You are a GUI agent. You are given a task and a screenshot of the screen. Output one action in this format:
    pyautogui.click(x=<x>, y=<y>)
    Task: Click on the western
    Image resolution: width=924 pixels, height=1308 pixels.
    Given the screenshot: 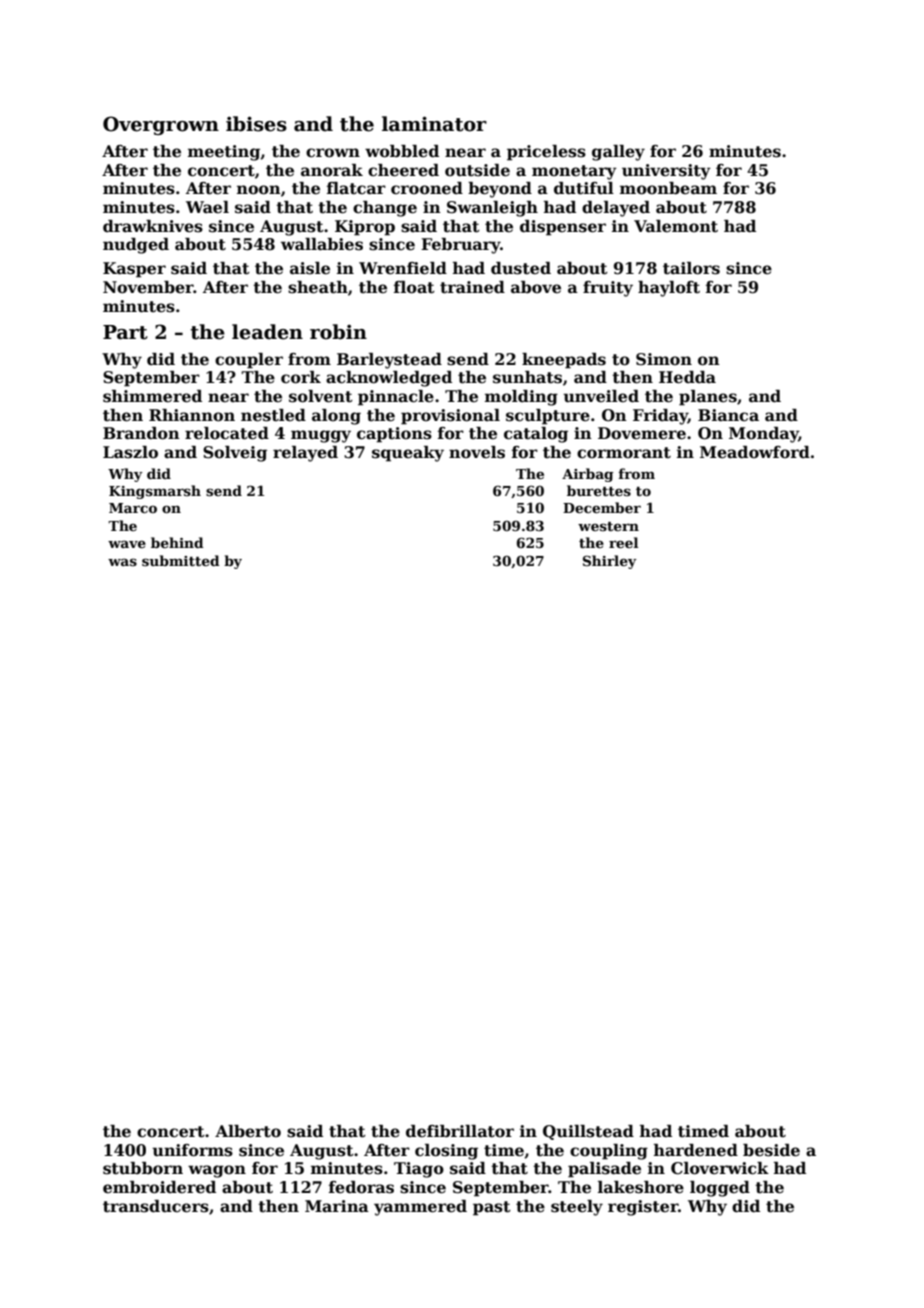 What is the action you would take?
    pyautogui.click(x=608, y=526)
